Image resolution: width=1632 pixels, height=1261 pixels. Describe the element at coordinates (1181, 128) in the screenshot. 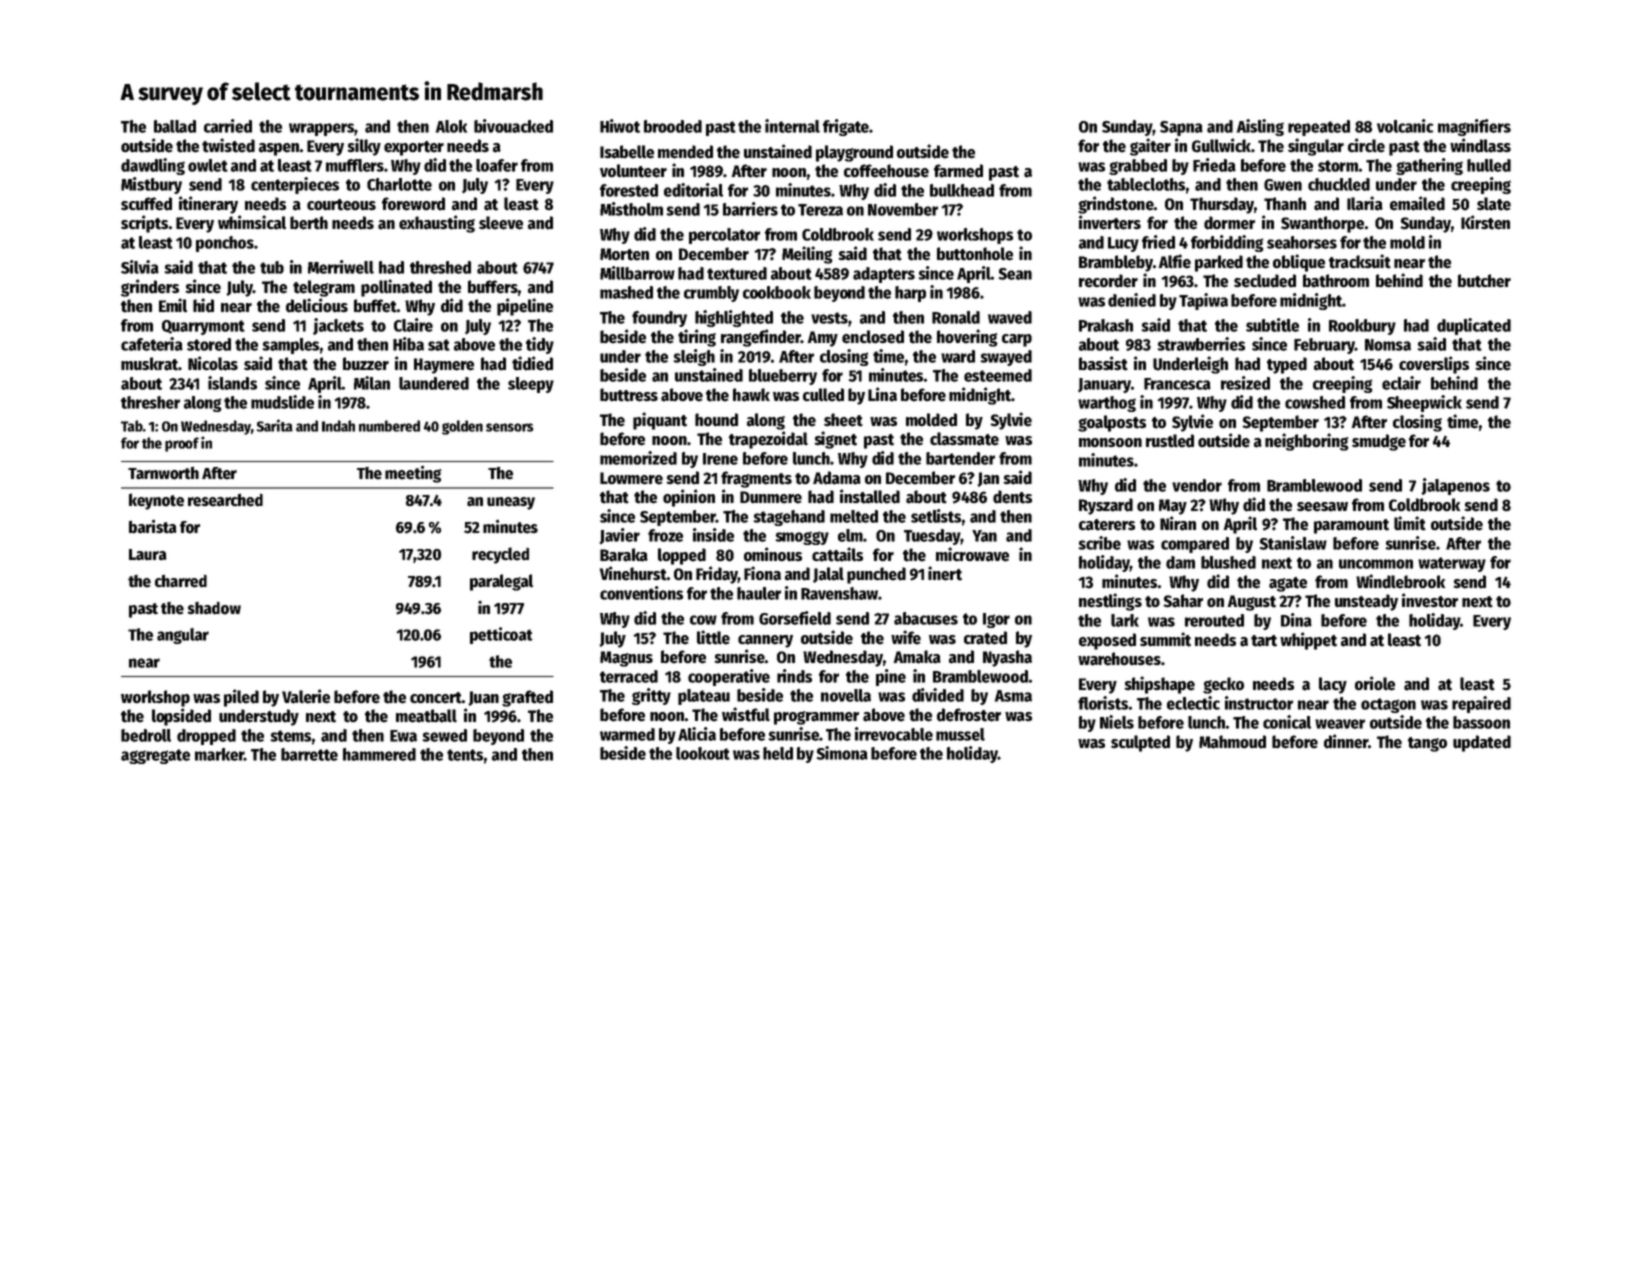

I see `Sapna` at that location.
